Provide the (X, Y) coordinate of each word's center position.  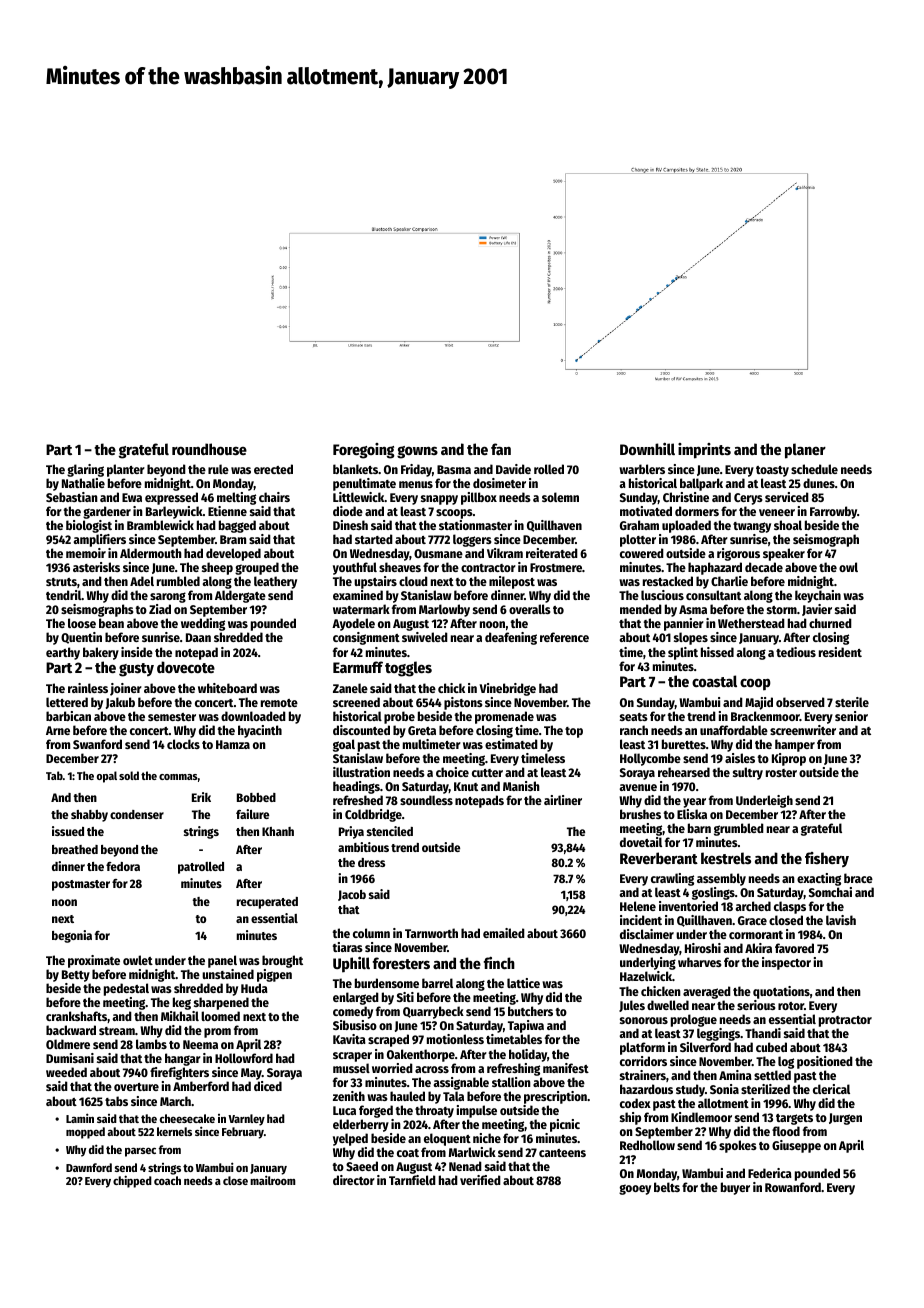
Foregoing (363, 451)
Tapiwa (526, 1027)
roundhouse (209, 449)
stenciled (390, 831)
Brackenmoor (765, 716)
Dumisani (70, 1058)
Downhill (647, 449)
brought (282, 961)
